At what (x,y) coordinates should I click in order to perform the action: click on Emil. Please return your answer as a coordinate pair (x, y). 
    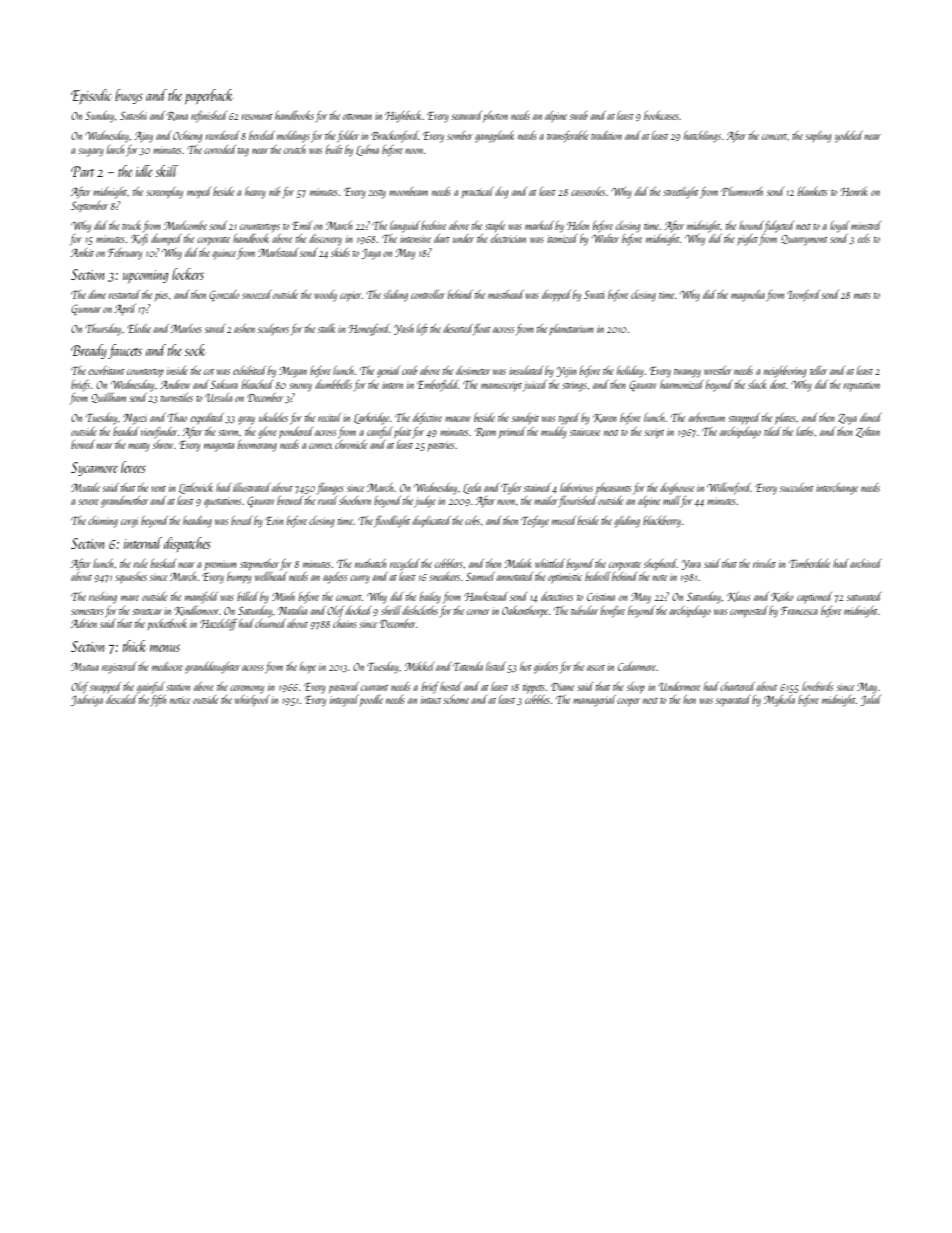
    Looking at the image, I should click on (302, 225).
